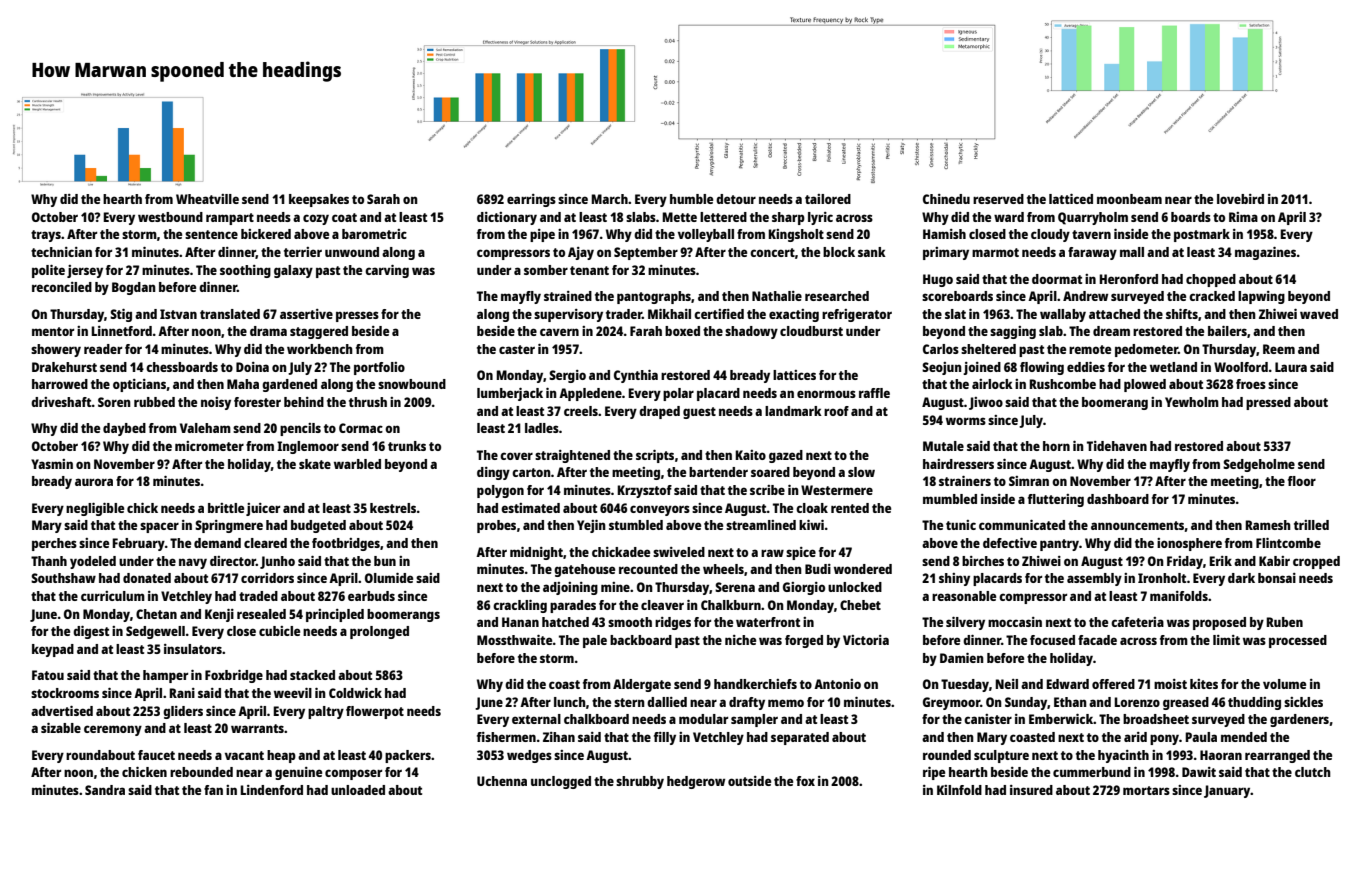 The height and width of the page is (887, 1372). What do you see at coordinates (1279, 349) in the page?
I see `Reem` at bounding box center [1279, 349].
